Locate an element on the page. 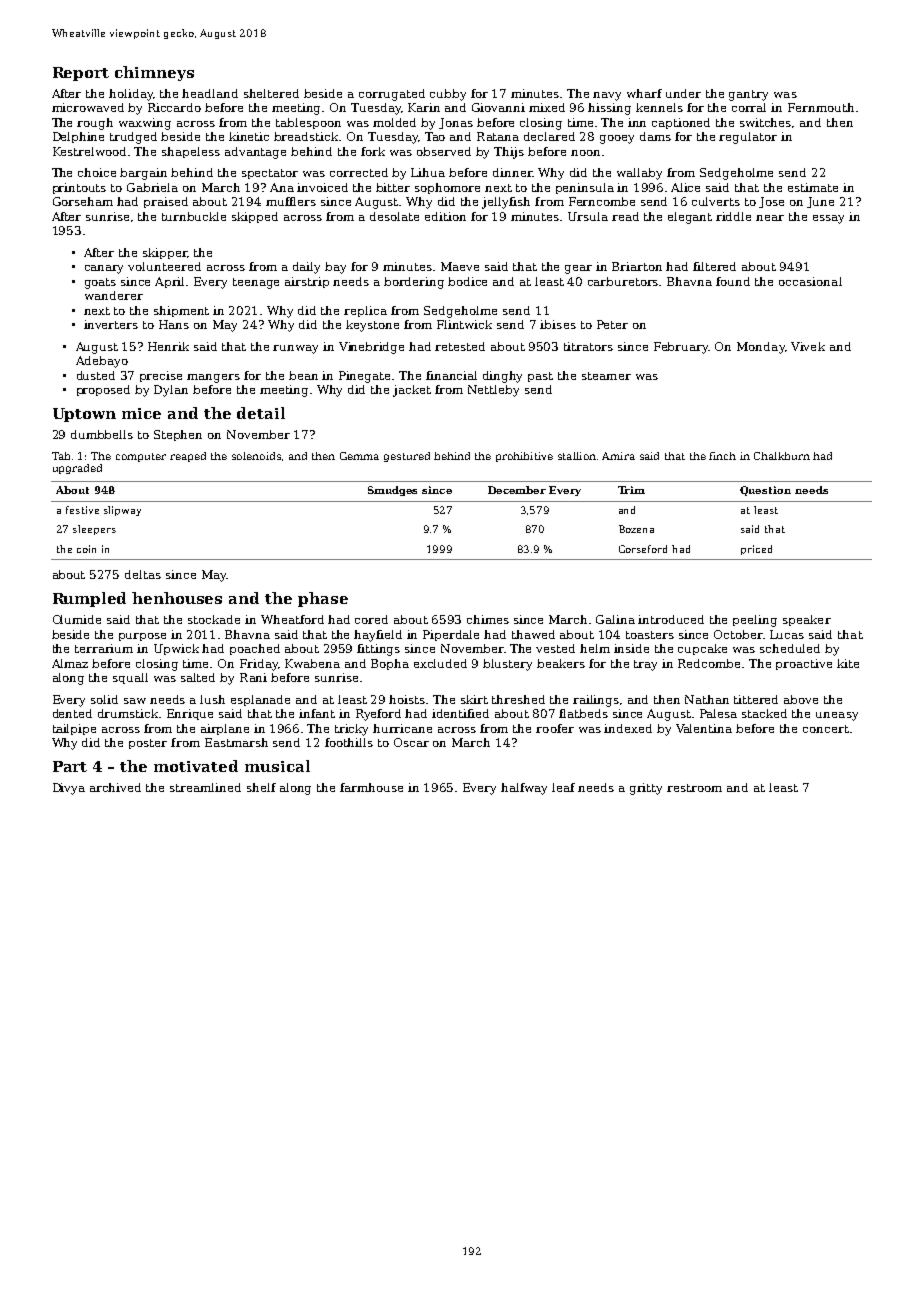  dented is located at coordinates (72, 713).
